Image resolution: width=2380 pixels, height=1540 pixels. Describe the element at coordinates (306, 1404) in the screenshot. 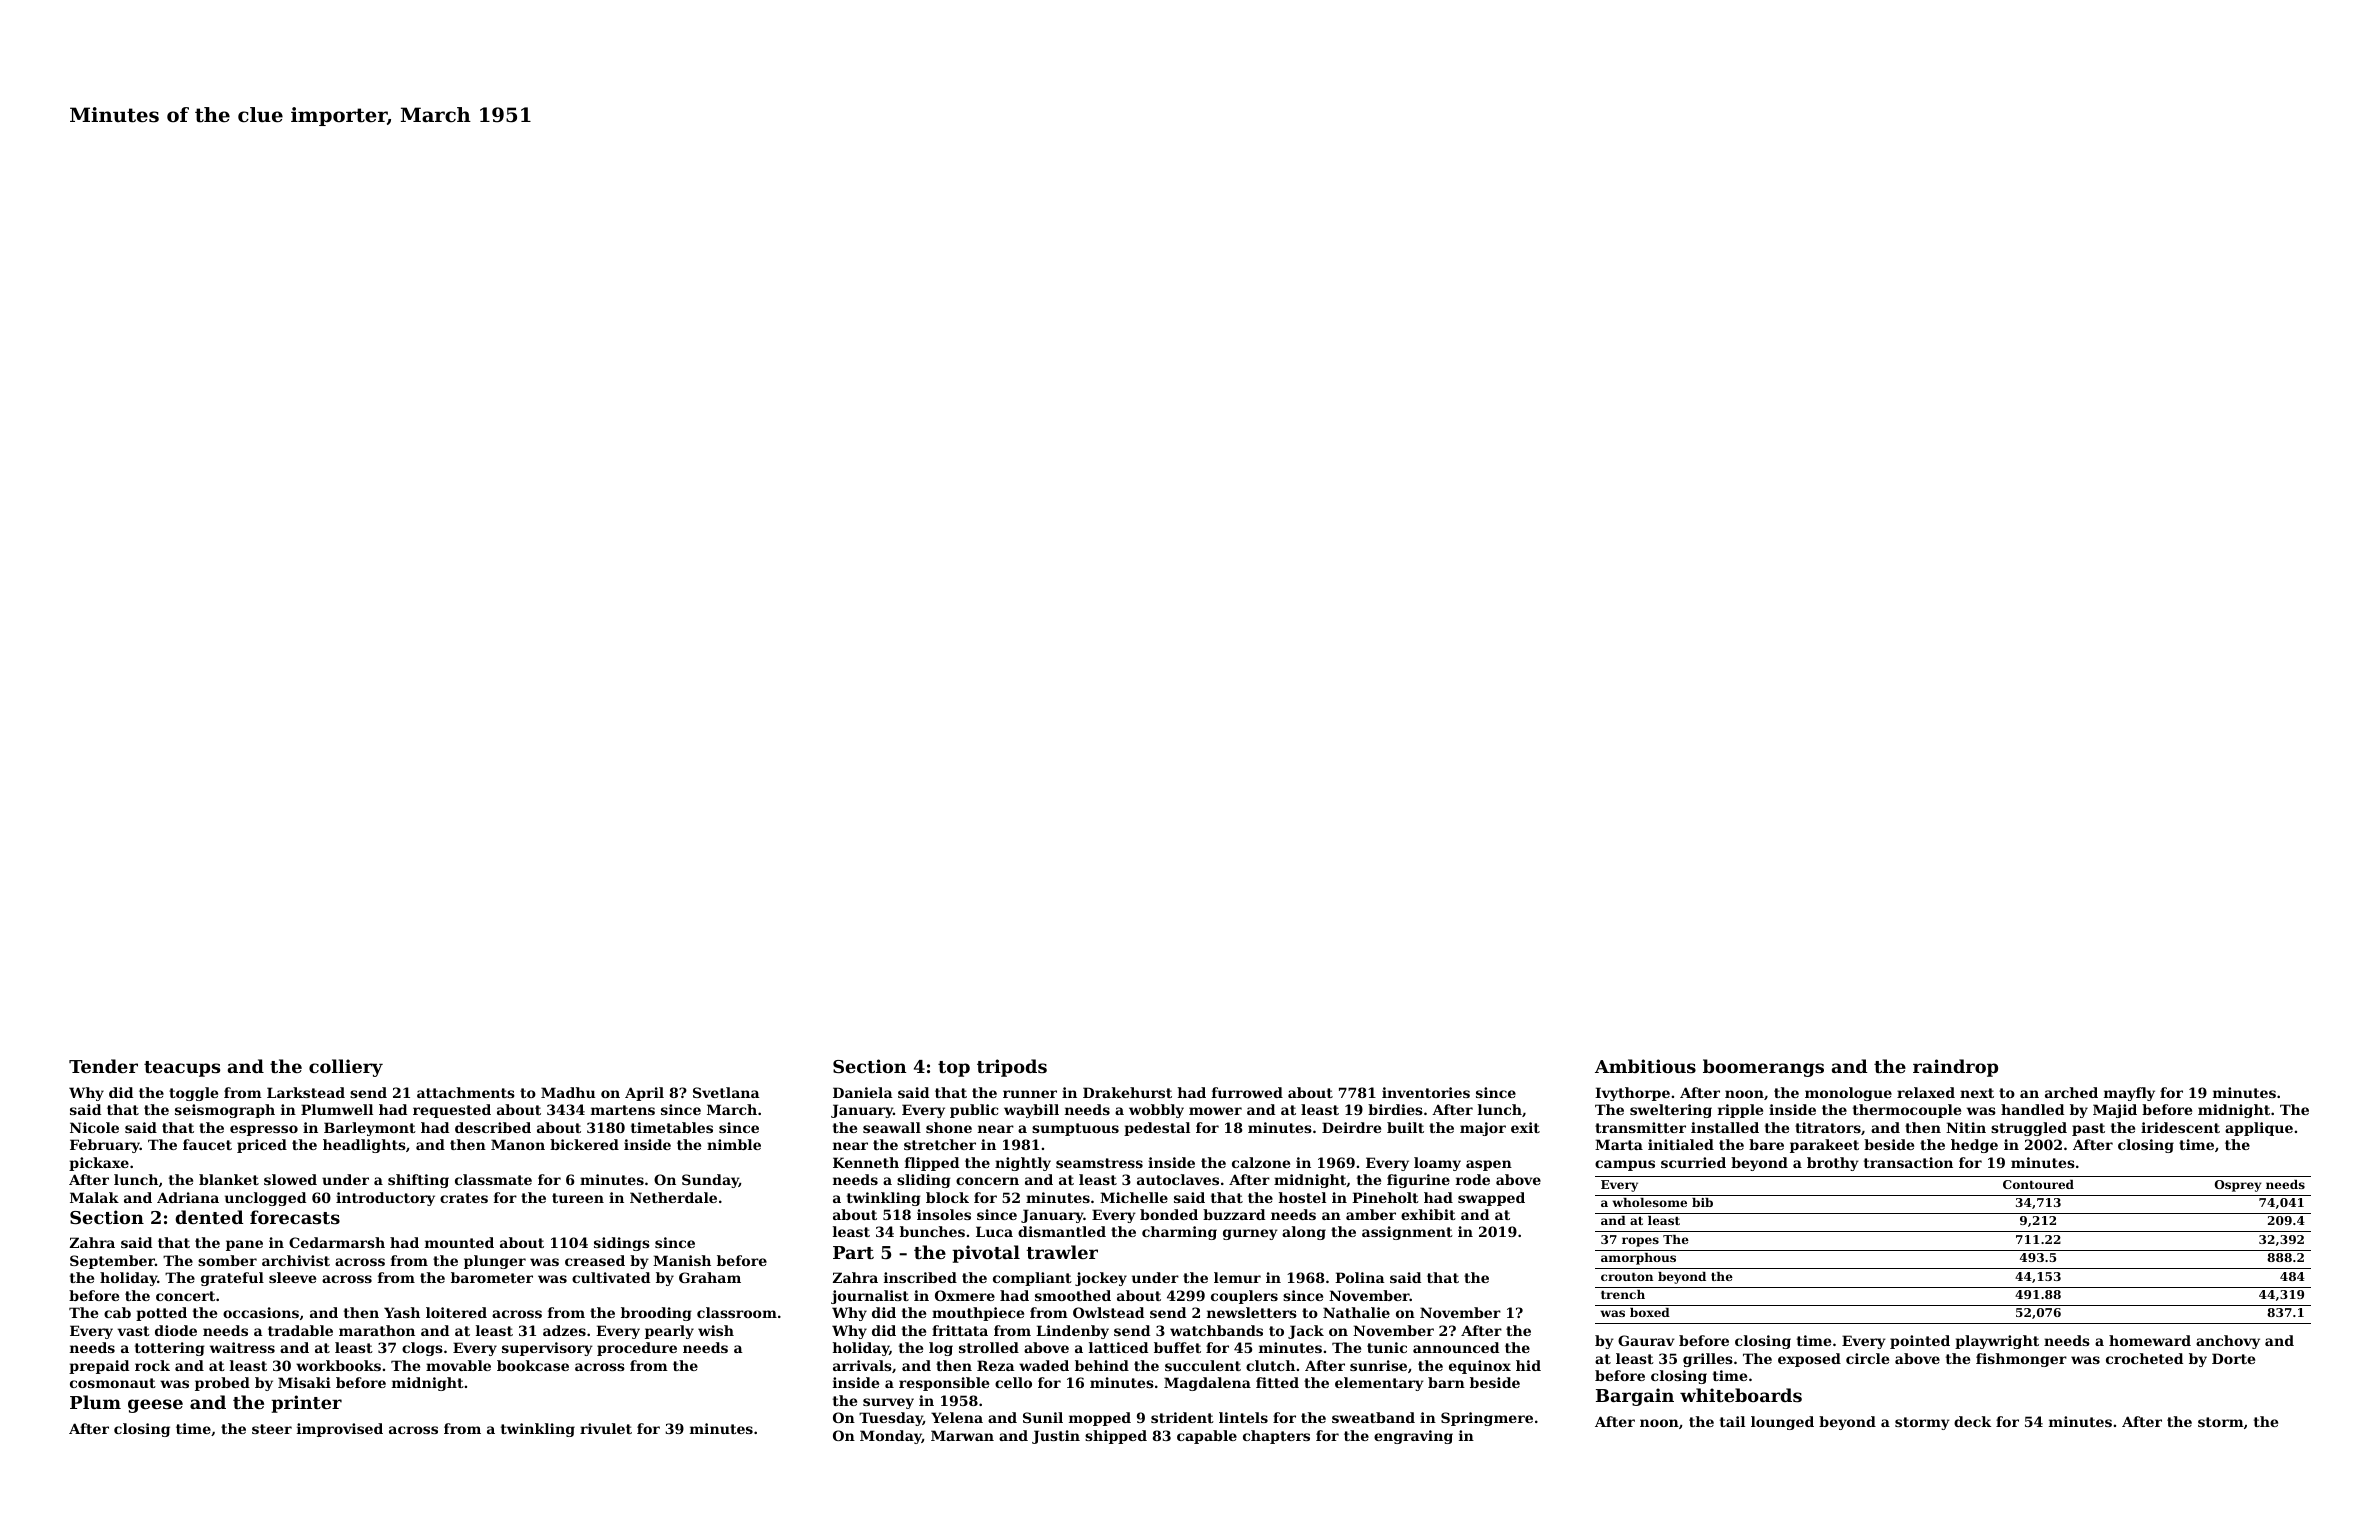

I see `printer` at that location.
